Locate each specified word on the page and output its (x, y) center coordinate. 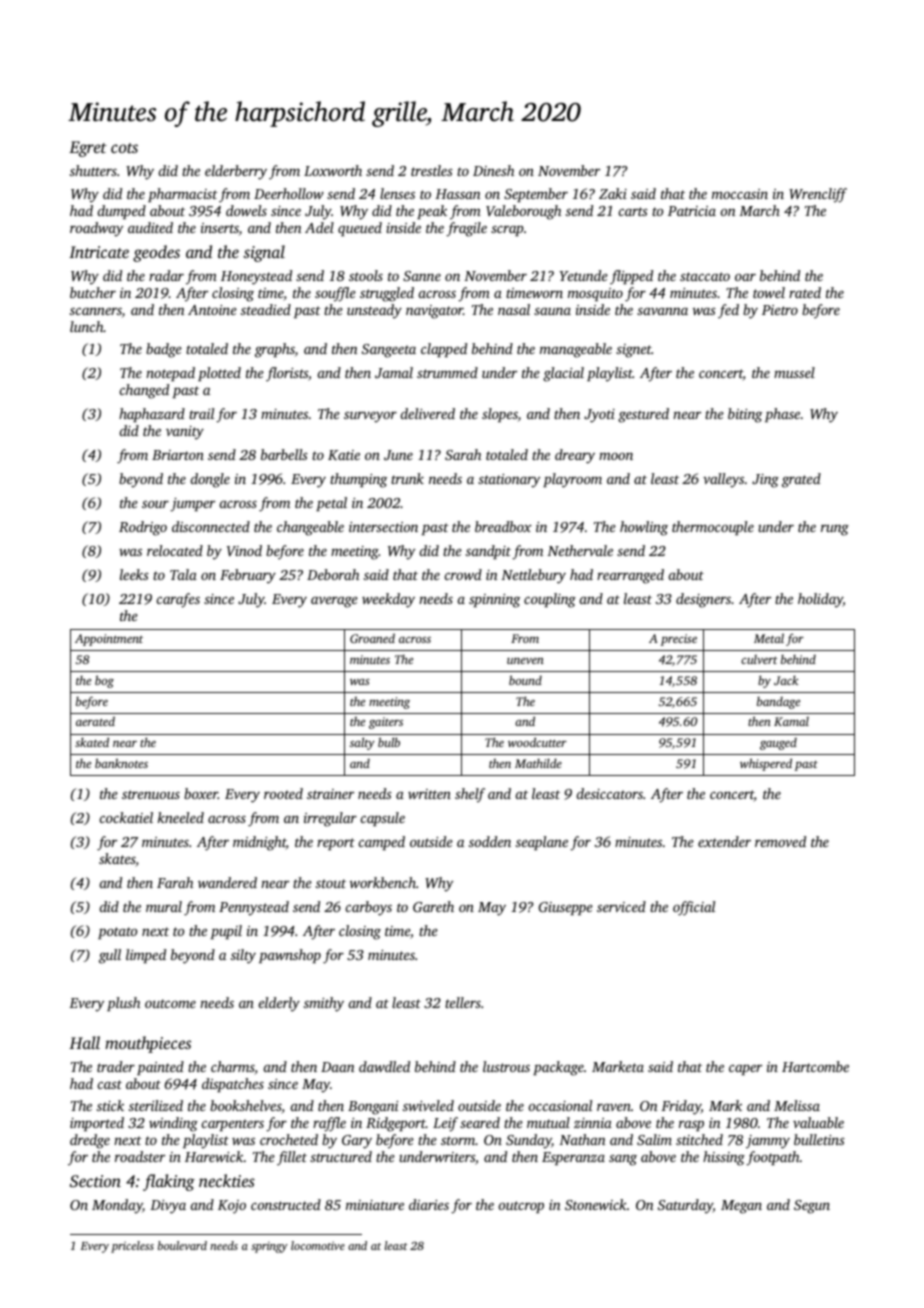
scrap (507, 231)
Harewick (214, 1156)
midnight (259, 843)
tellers (463, 1002)
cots (124, 148)
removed (780, 841)
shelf (470, 795)
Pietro (780, 310)
